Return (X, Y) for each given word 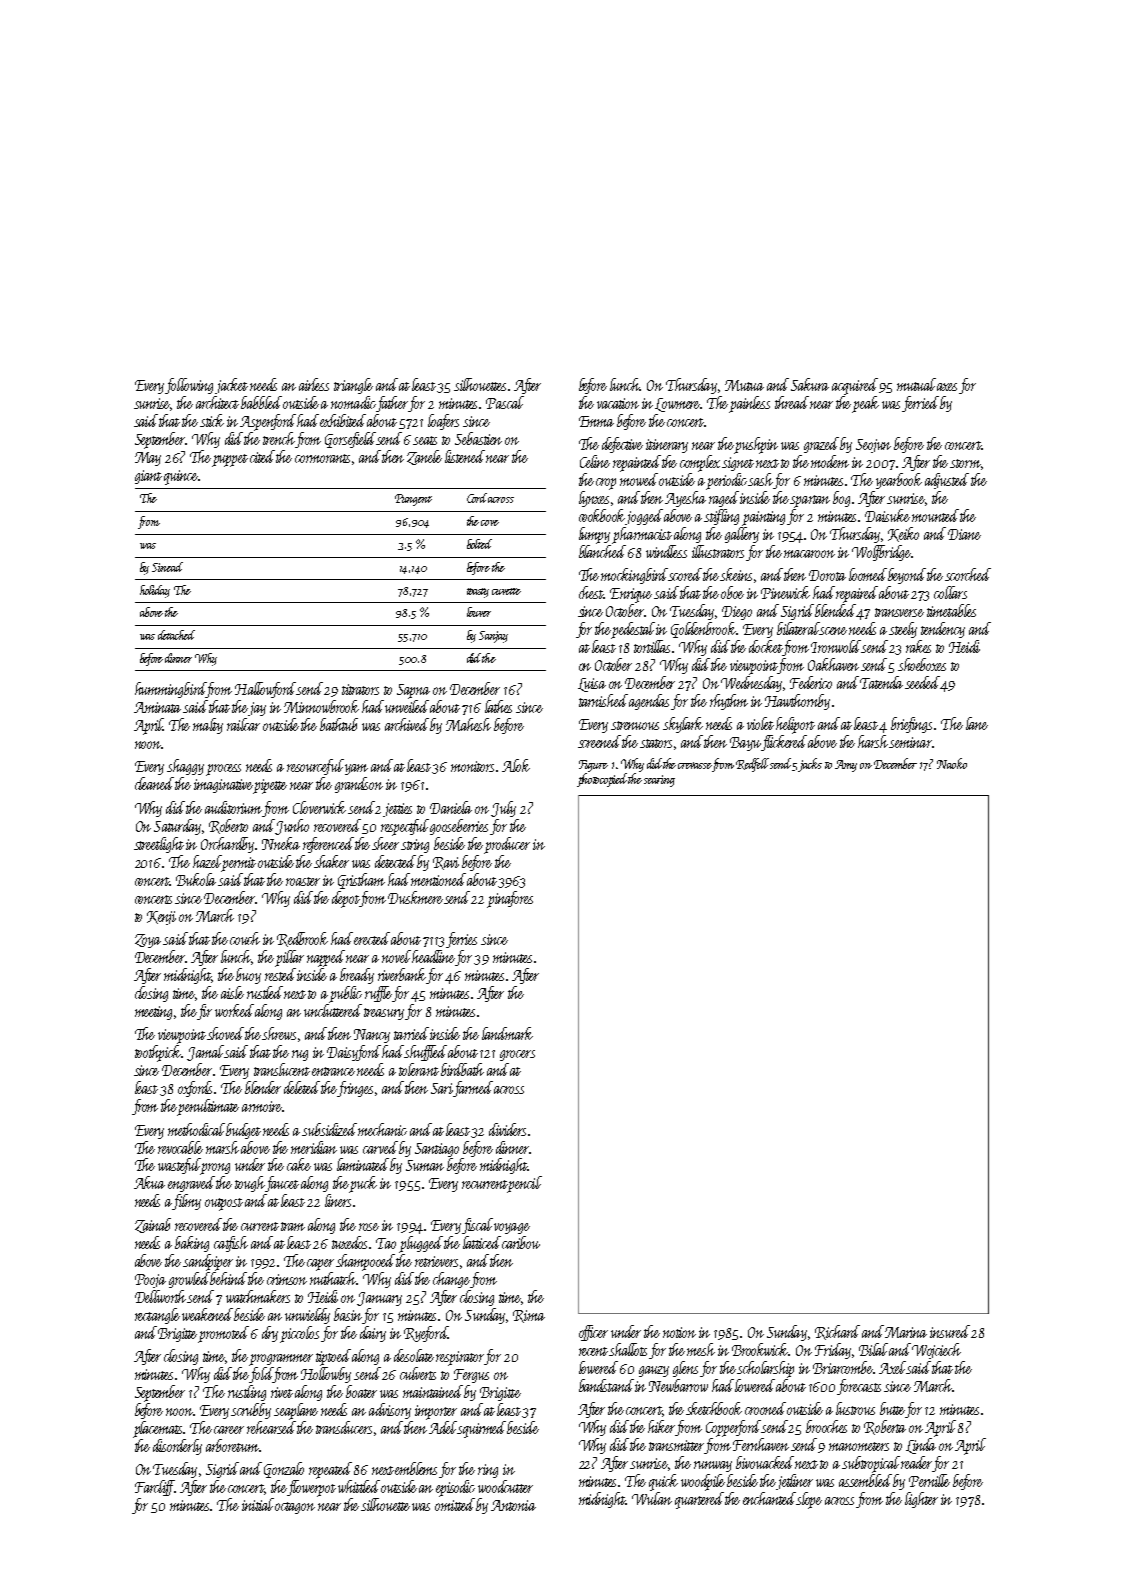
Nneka (281, 843)
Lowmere (678, 405)
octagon (295, 1508)
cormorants (322, 458)
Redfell (752, 765)
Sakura (810, 384)
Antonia (513, 1505)
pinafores (510, 899)
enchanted (770, 1498)
